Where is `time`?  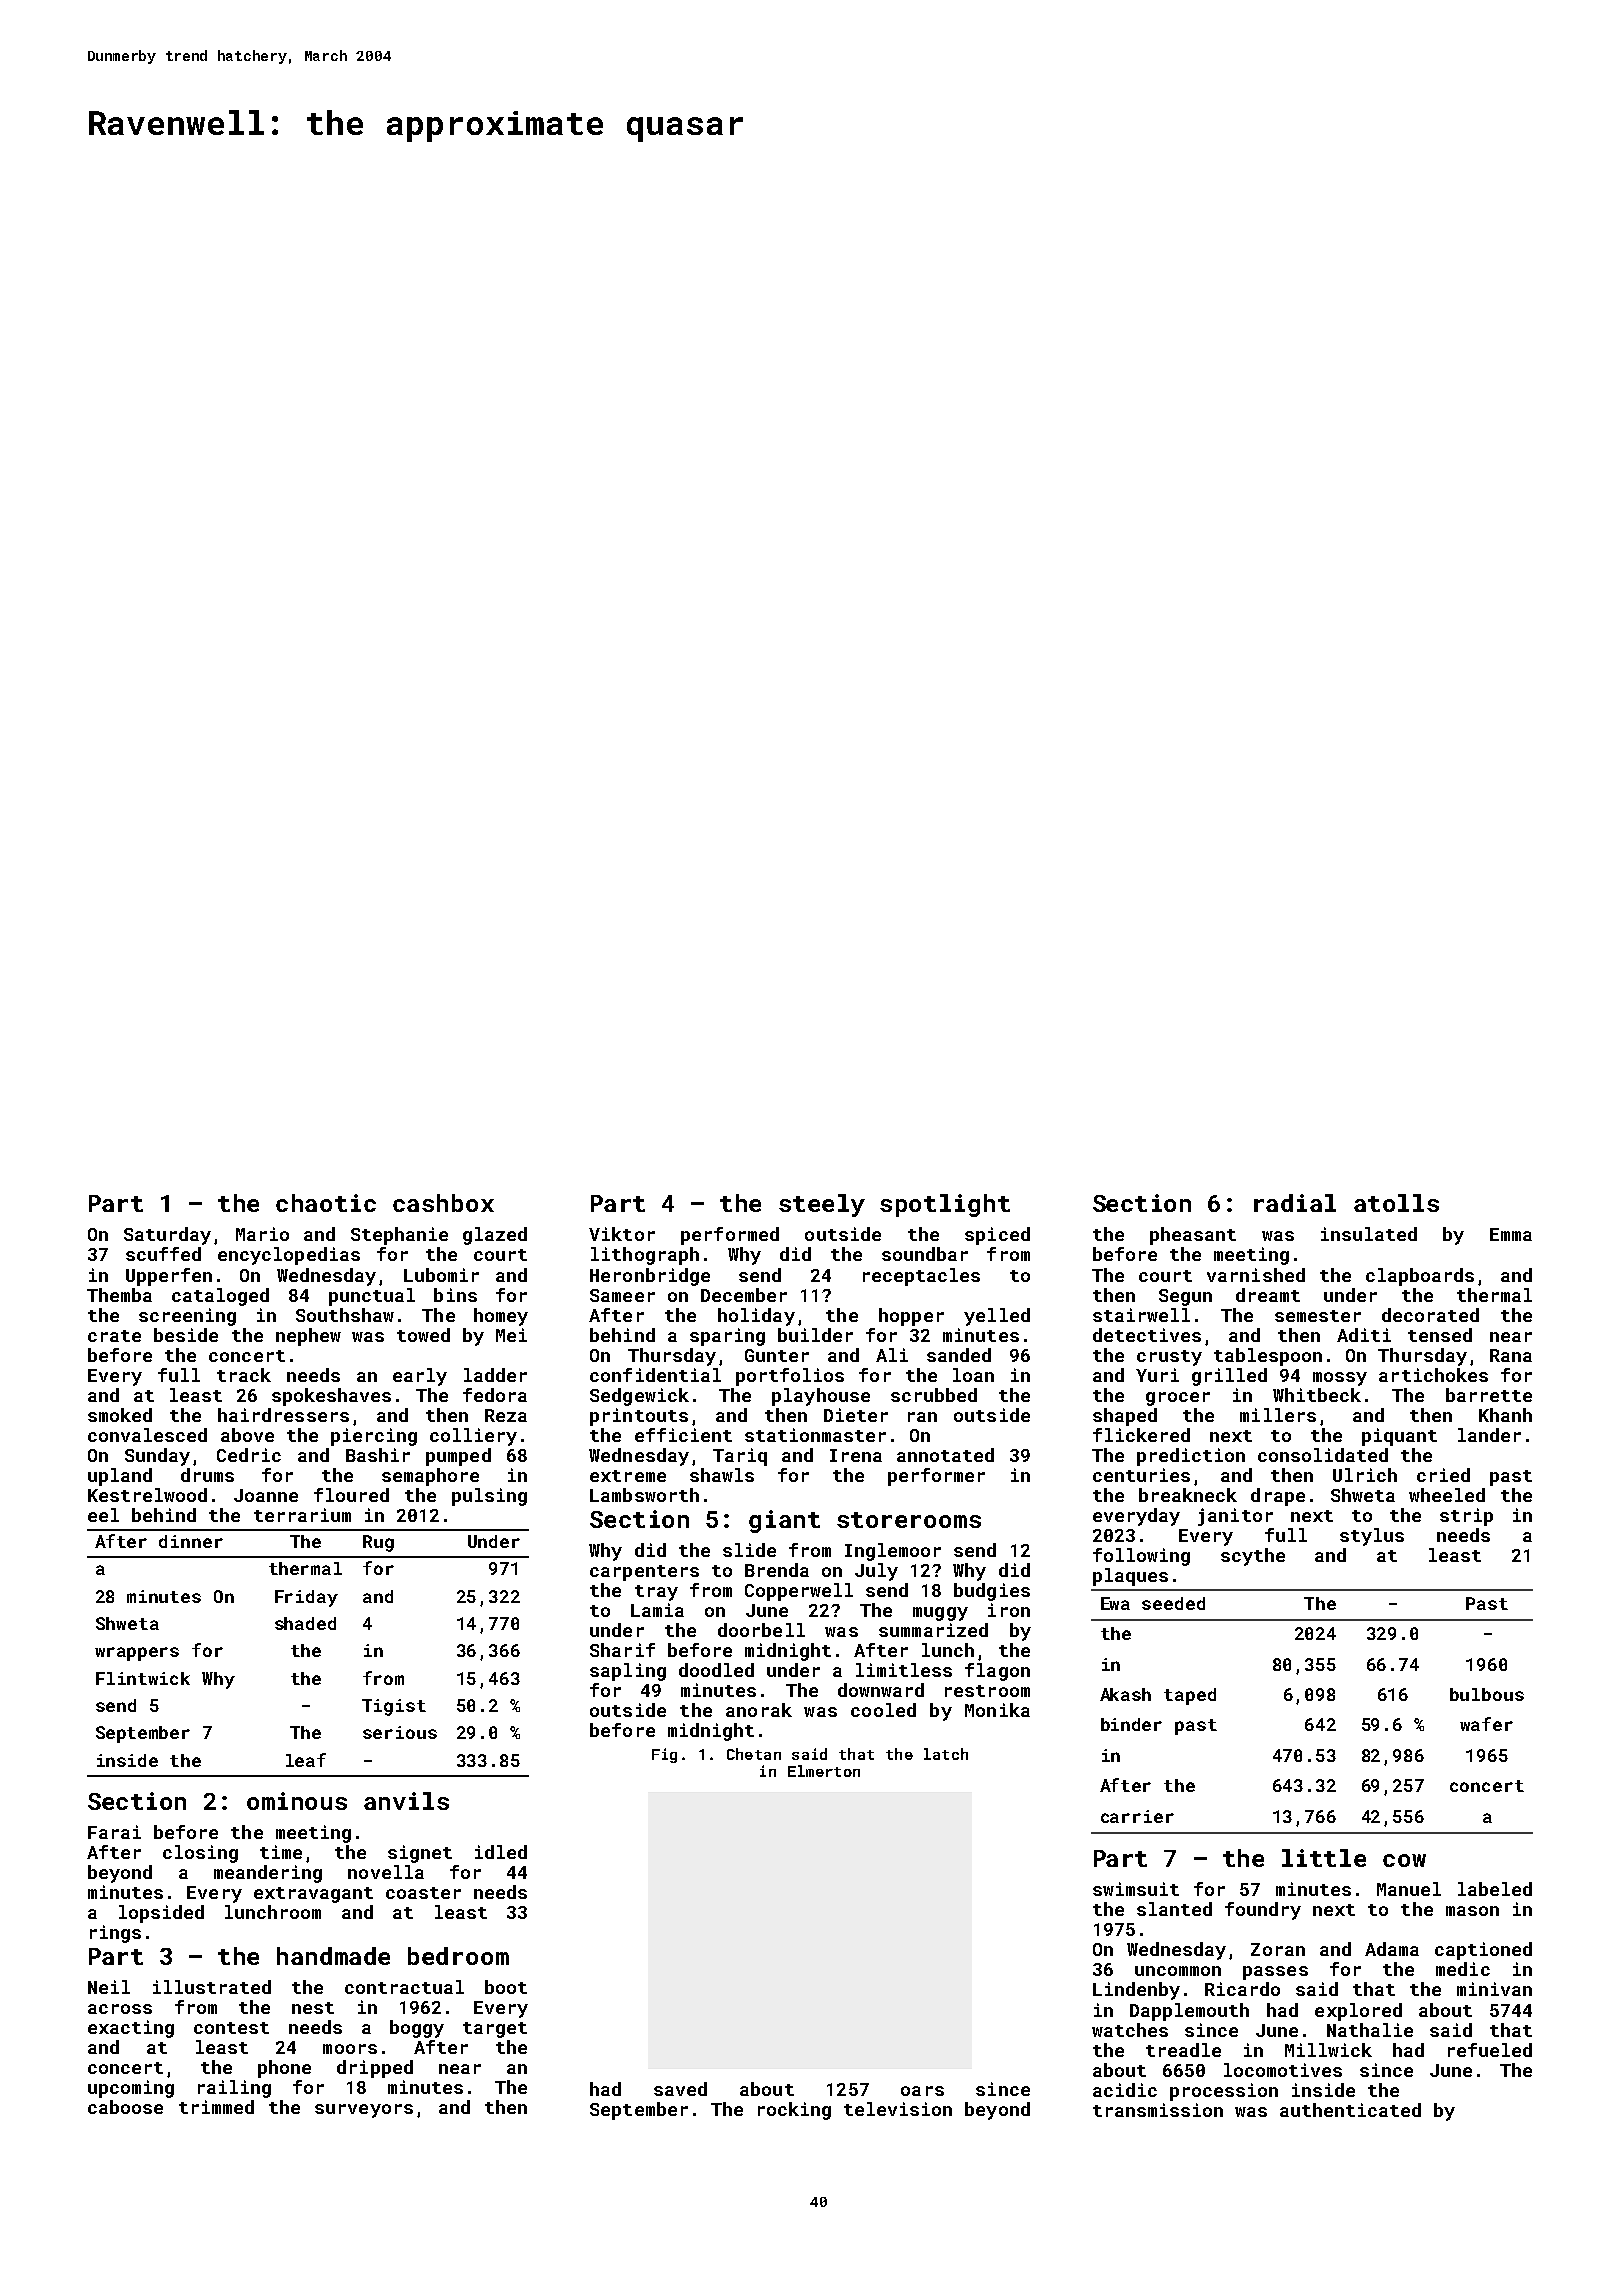 time is located at coordinates (281, 1852).
